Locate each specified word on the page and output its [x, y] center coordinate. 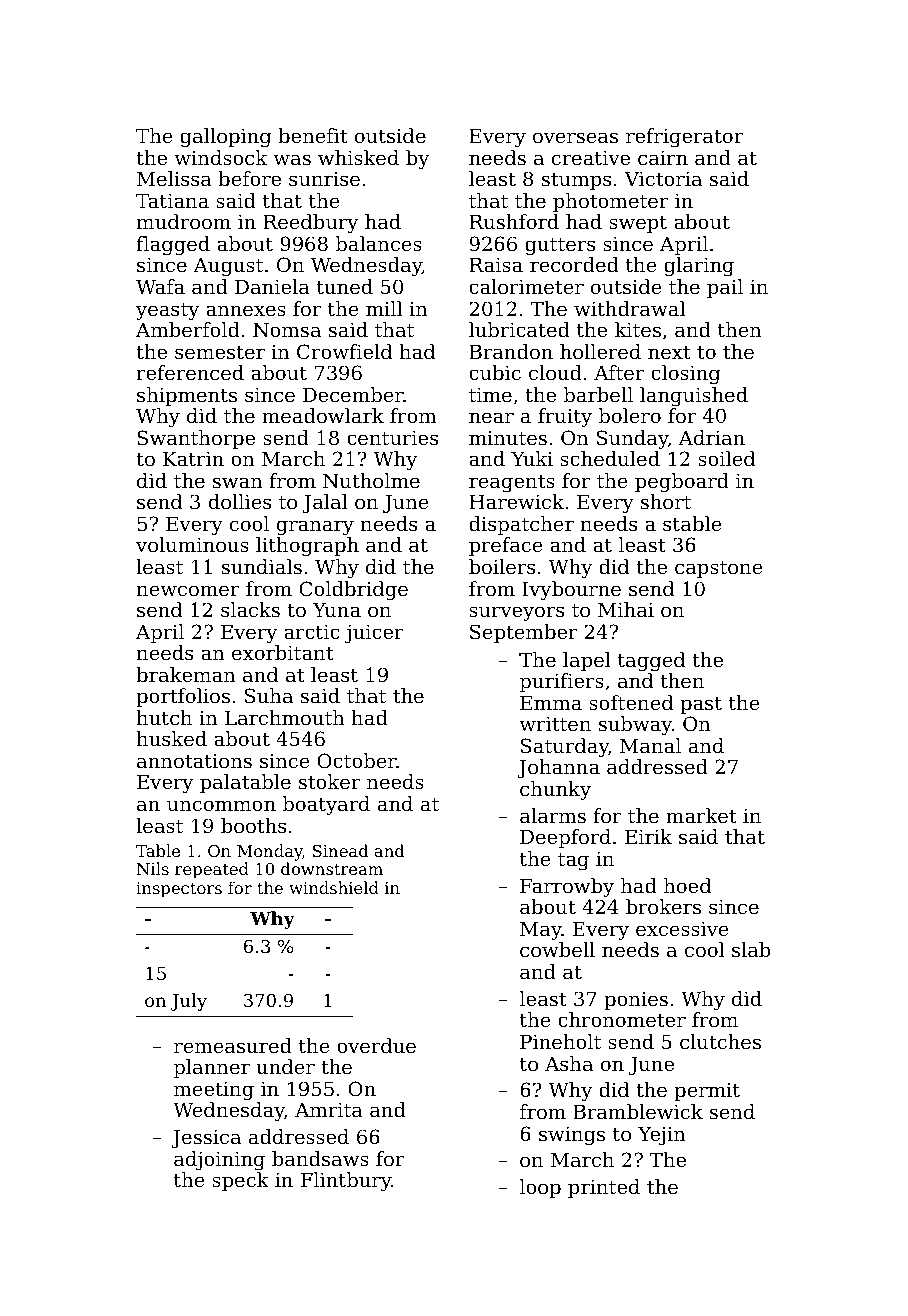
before [249, 179]
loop [540, 1188]
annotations [194, 761]
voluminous [192, 545]
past [701, 705]
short [666, 502]
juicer [374, 634]
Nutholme [371, 481]
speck [240, 1181]
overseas [575, 138]
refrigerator [684, 138]
